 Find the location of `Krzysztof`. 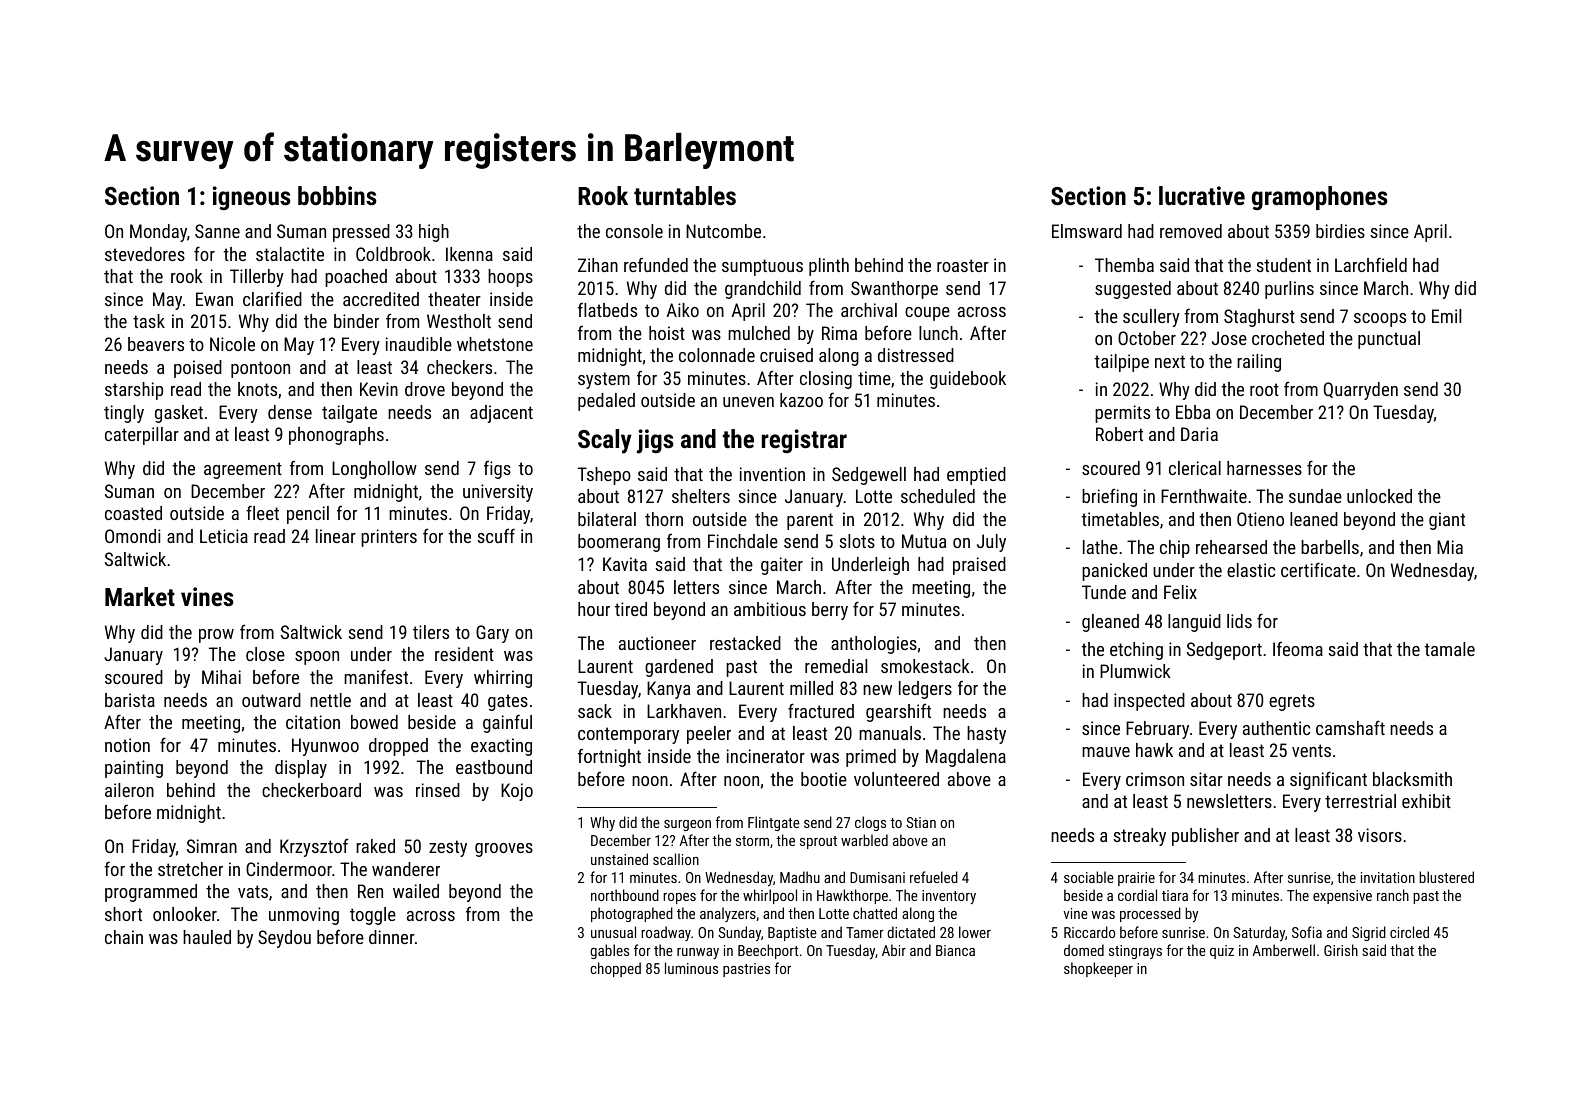

Krzysztof is located at coordinates (314, 847).
